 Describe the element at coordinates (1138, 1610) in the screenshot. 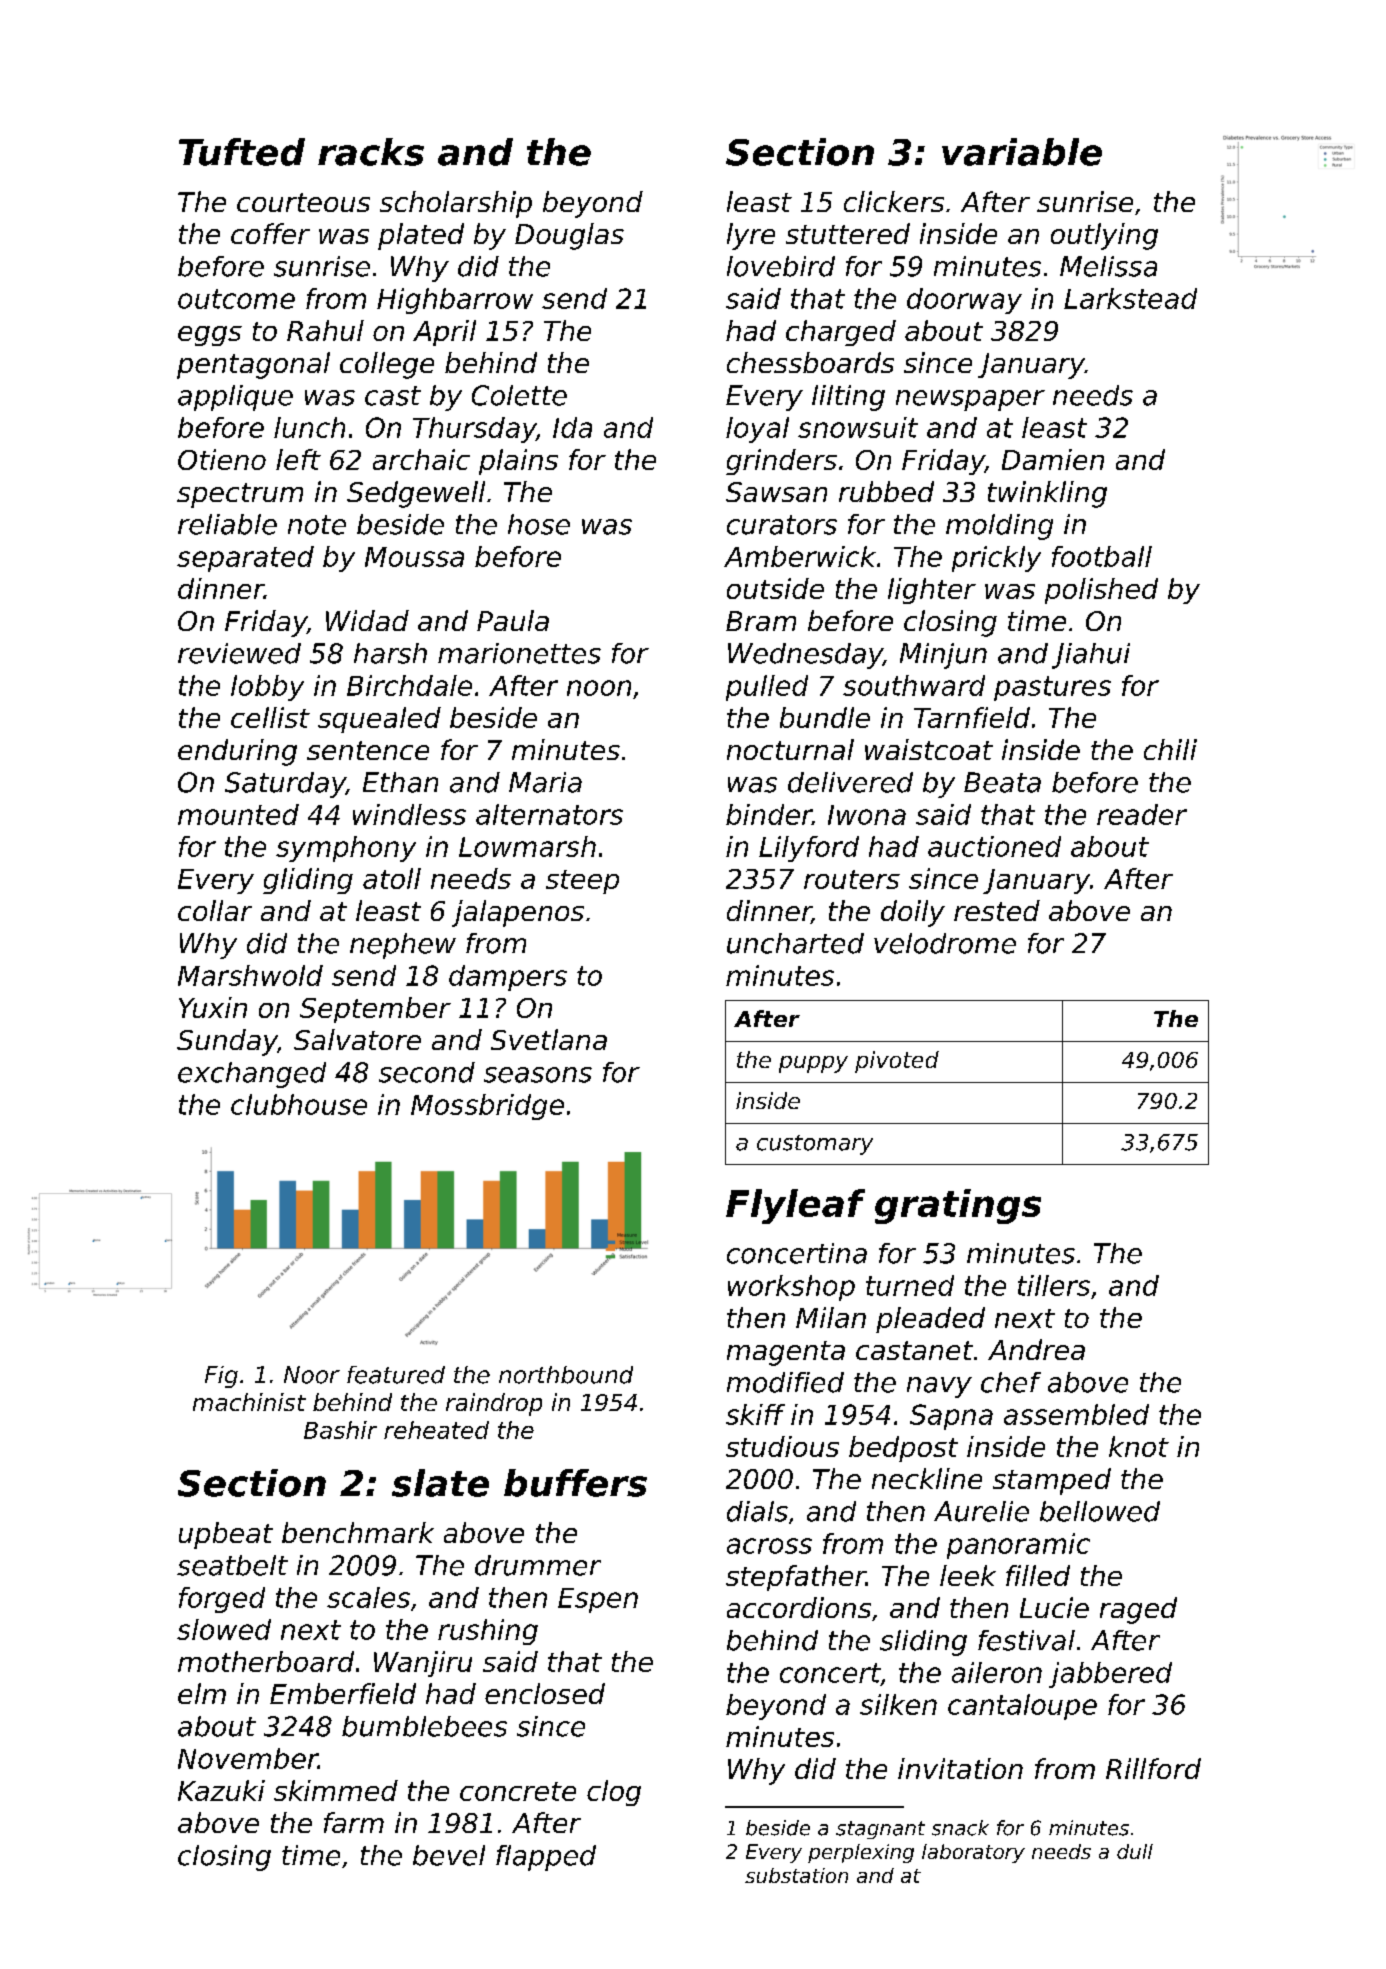

I see `raged` at that location.
